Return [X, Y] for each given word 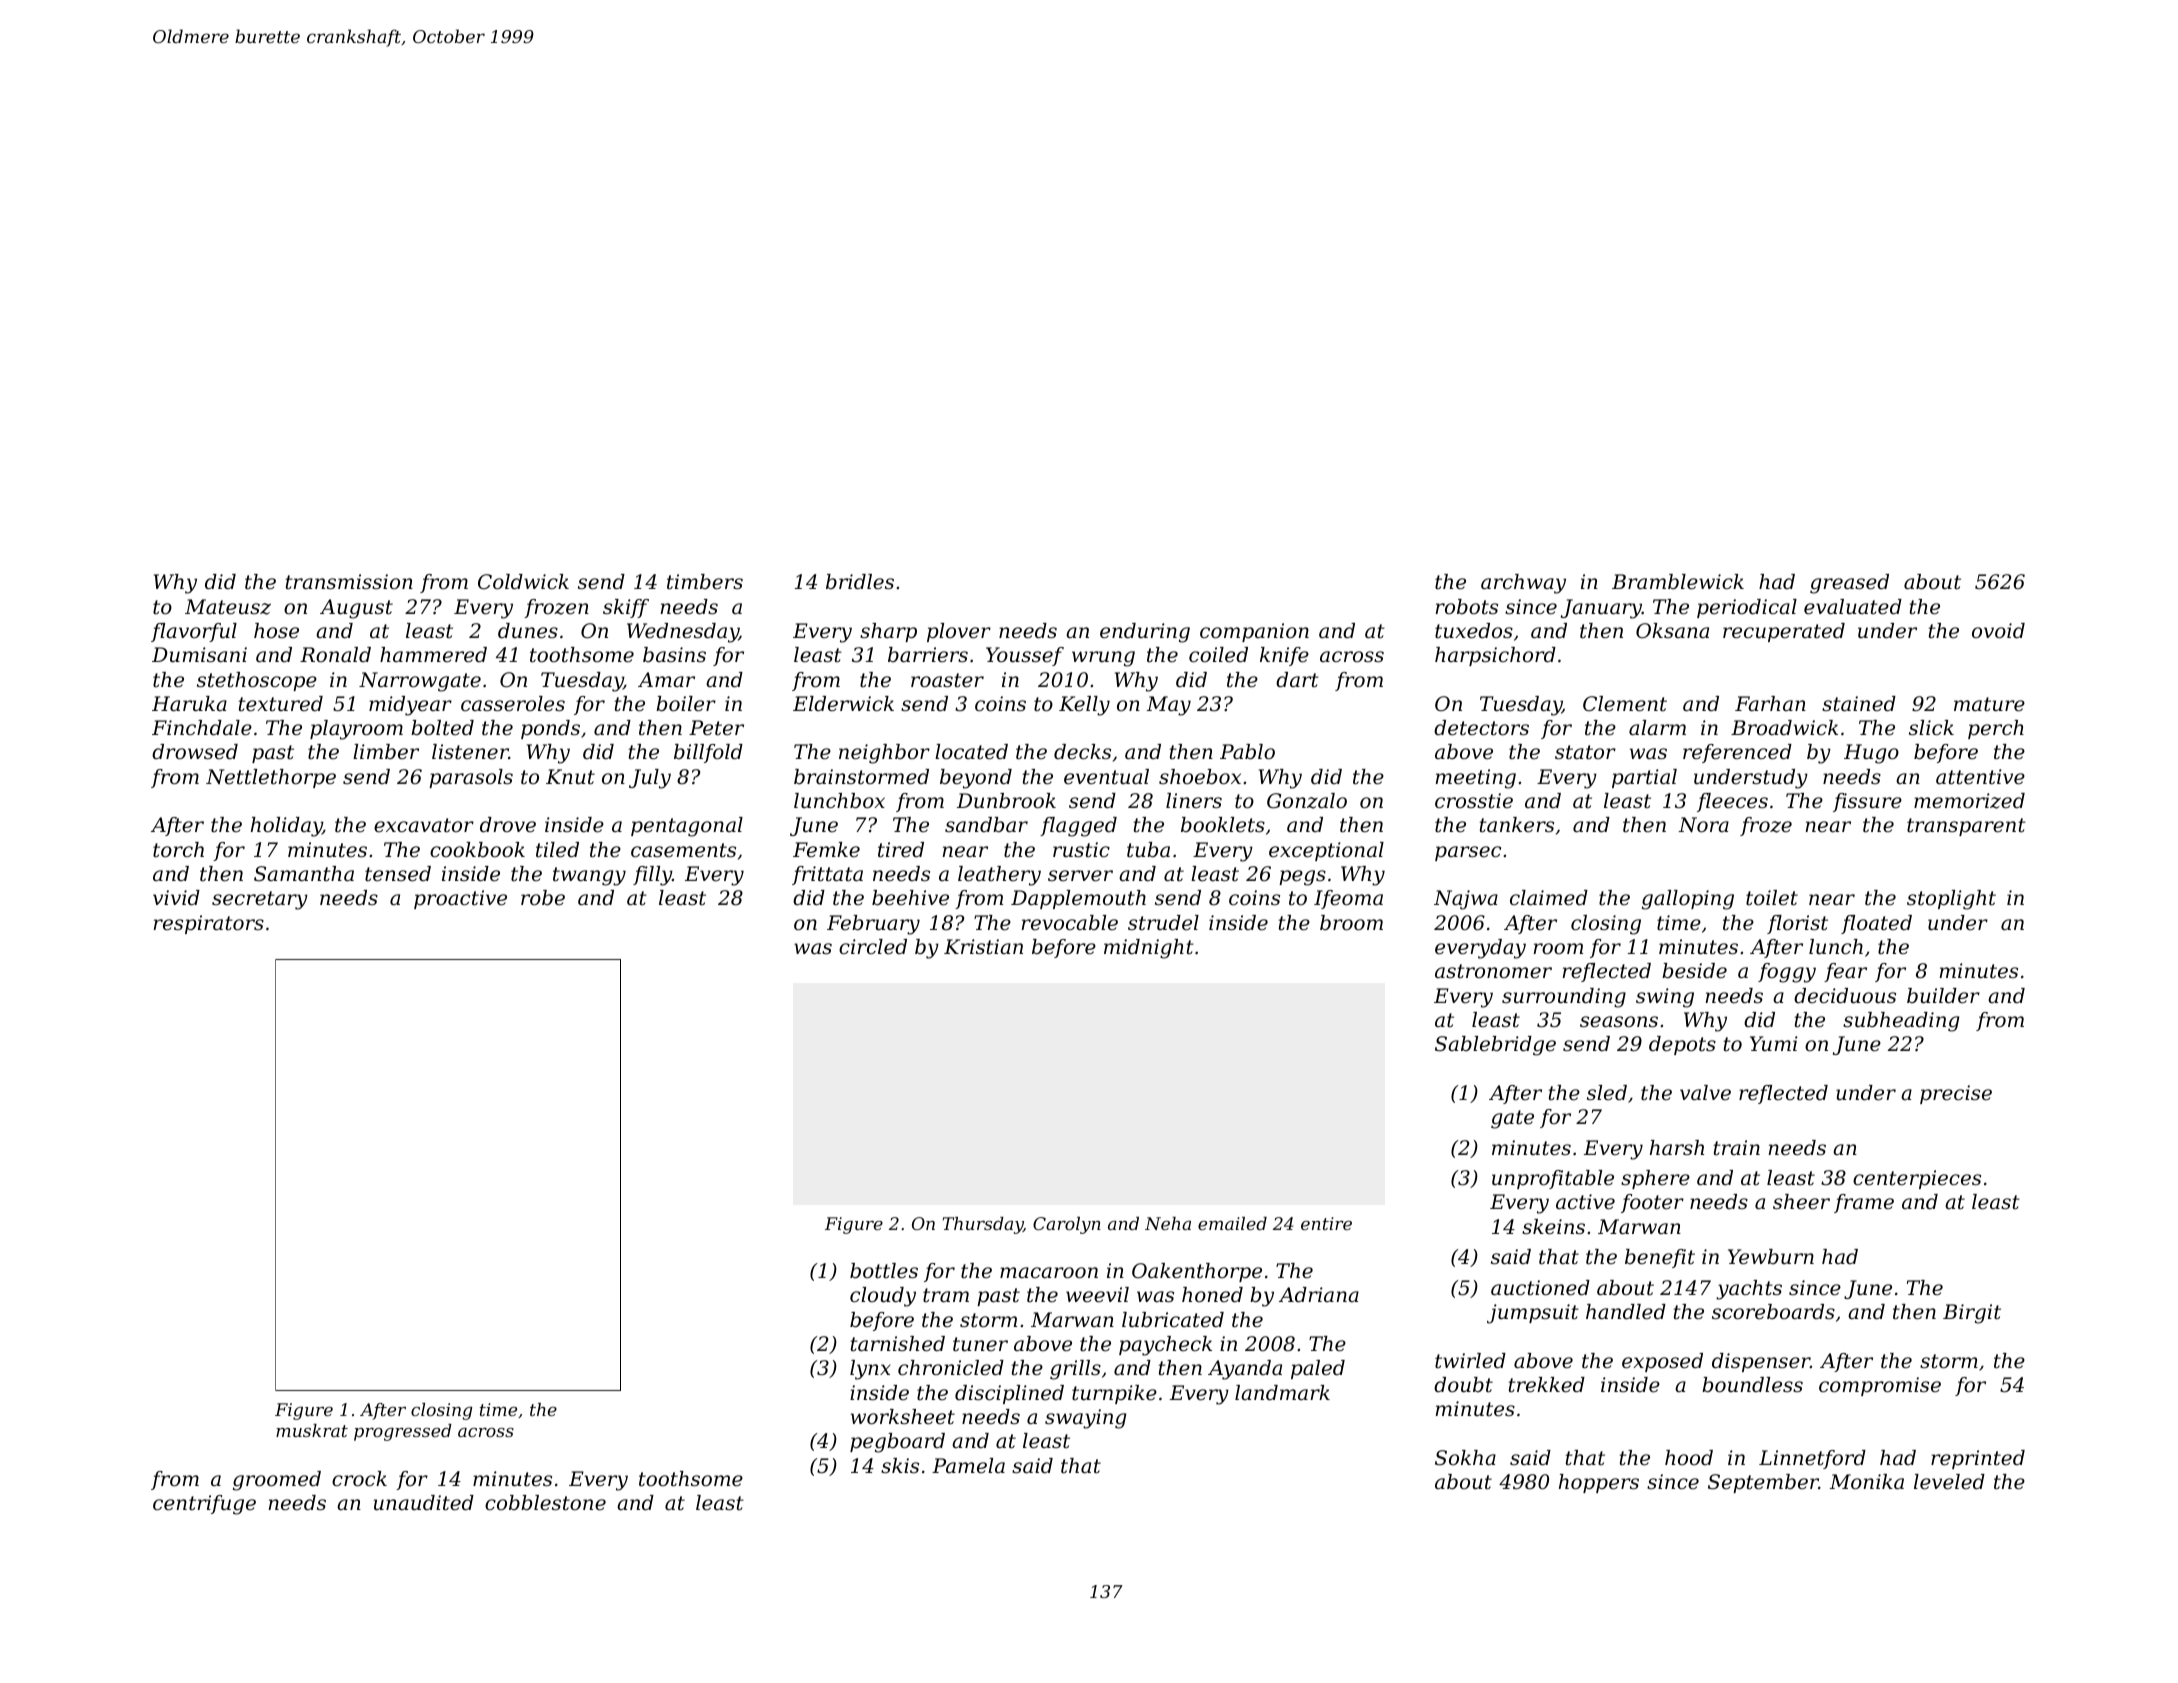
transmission [349, 582]
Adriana [1319, 1295]
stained [1859, 704]
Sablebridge [1495, 1046]
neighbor [884, 754]
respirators [209, 924]
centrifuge [204, 1505]
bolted [442, 728]
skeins [1553, 1227]
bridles [860, 582]
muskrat [312, 1430]
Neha [1168, 1223]
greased [1849, 584]
